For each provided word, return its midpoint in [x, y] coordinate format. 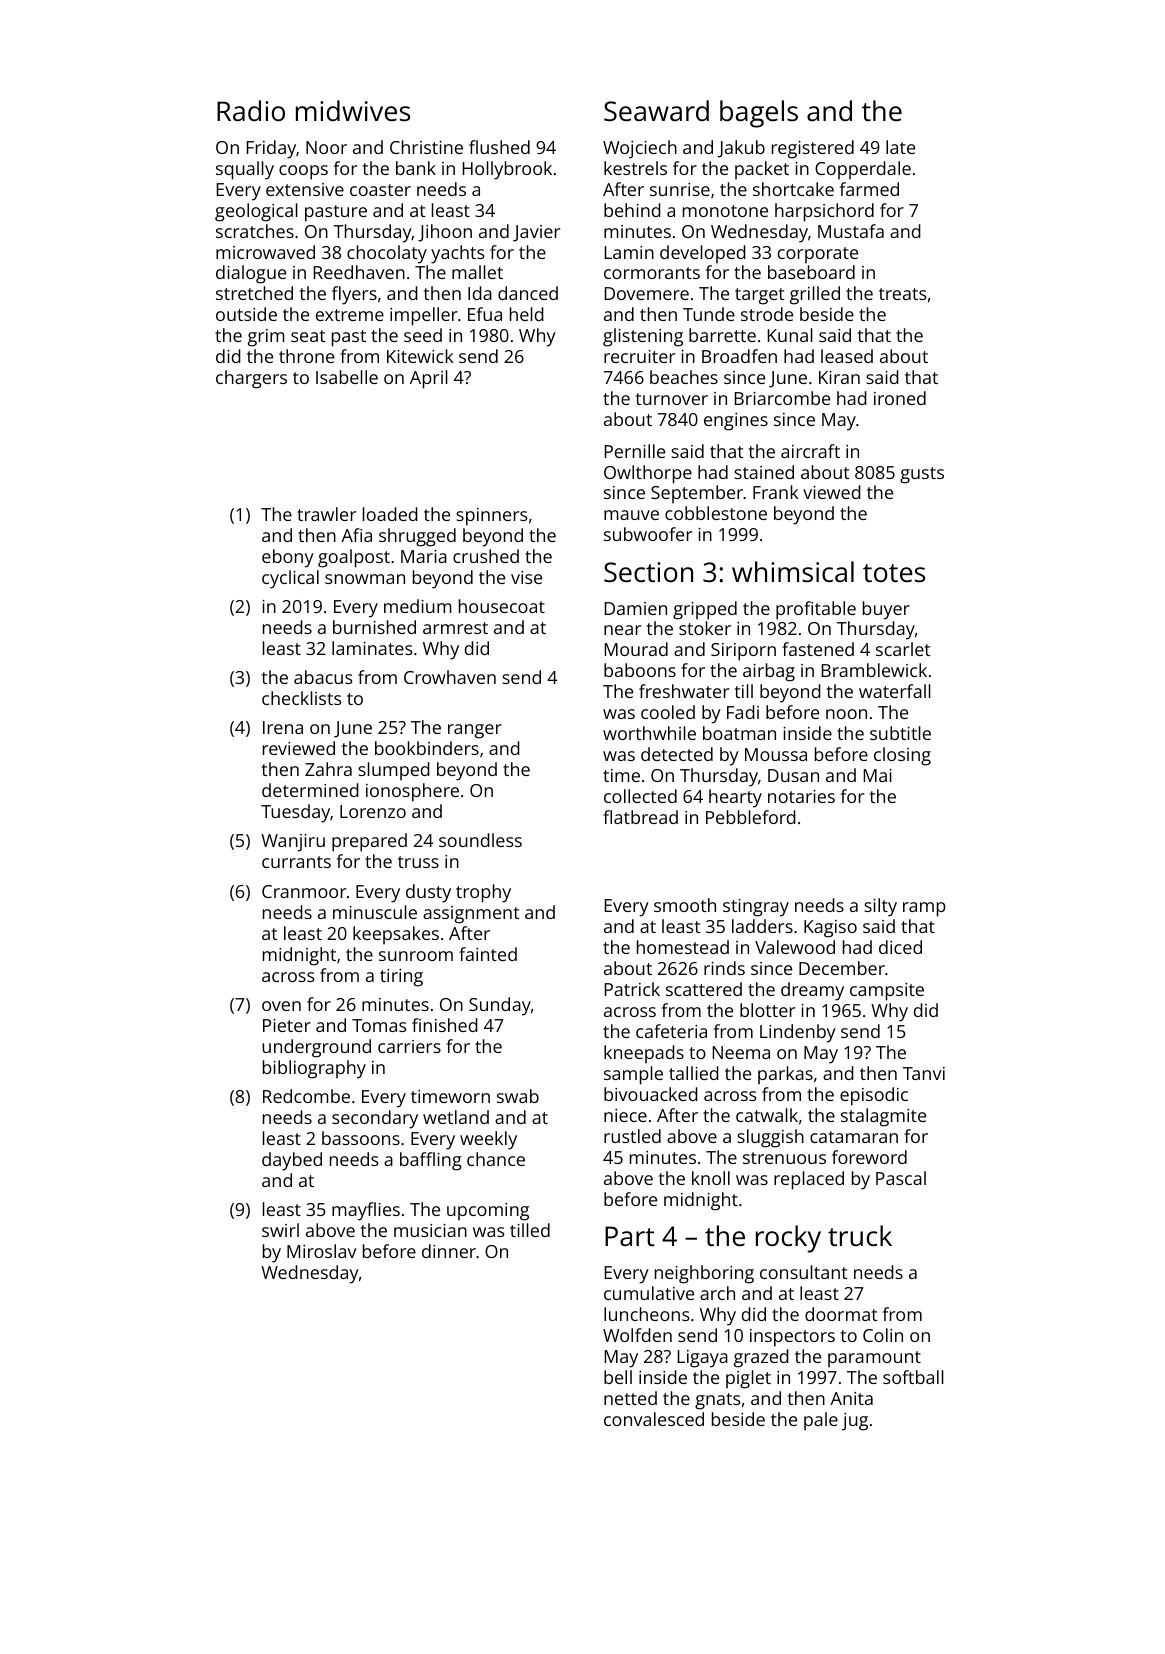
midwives [353, 111]
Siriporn [743, 652]
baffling [431, 1161]
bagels [759, 114]
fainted [488, 954]
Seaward [656, 111]
